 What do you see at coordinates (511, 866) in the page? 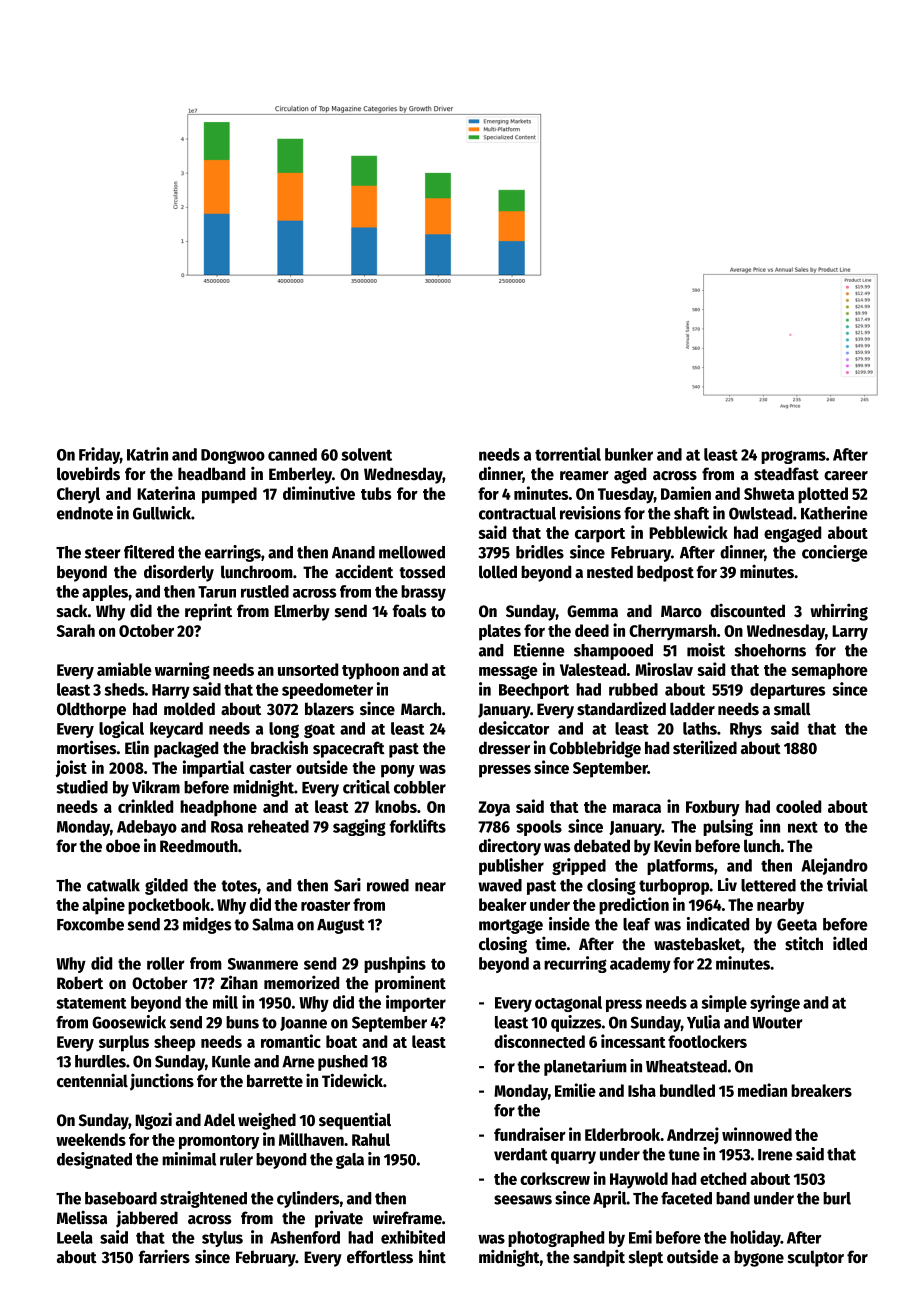
I see `publisher` at bounding box center [511, 866].
